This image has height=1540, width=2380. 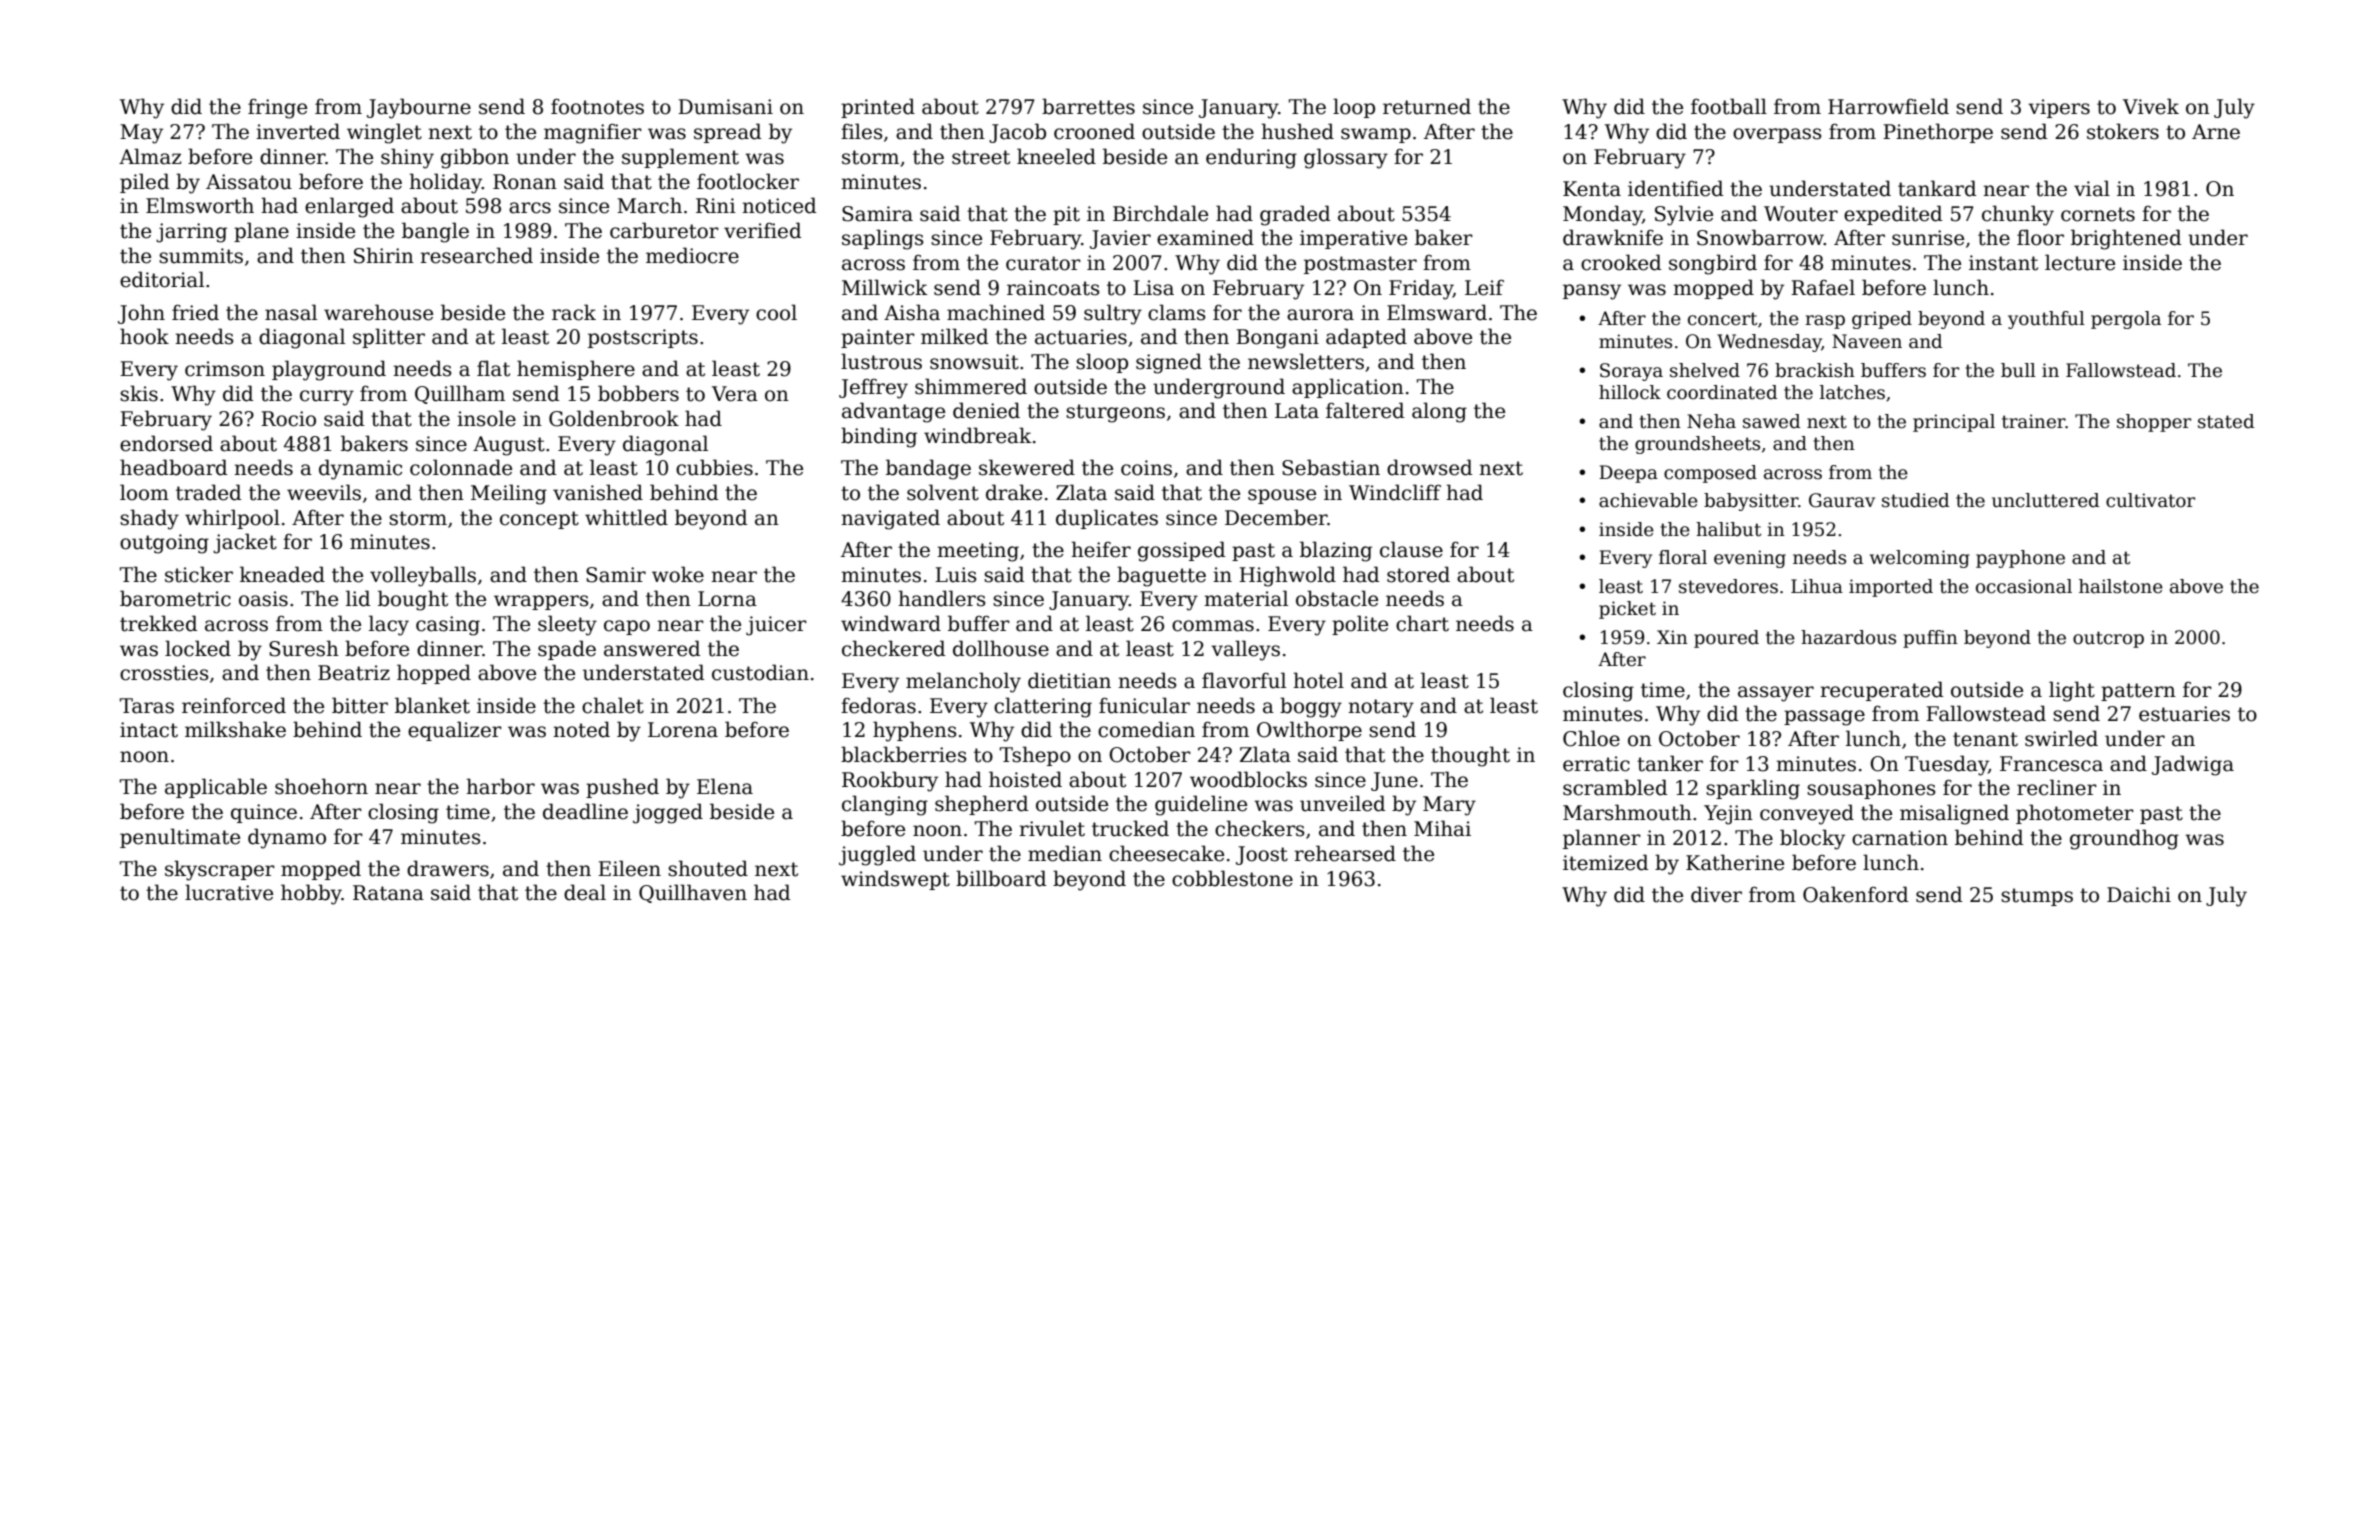 What do you see at coordinates (419, 108) in the image?
I see `Jaybourne` at bounding box center [419, 108].
